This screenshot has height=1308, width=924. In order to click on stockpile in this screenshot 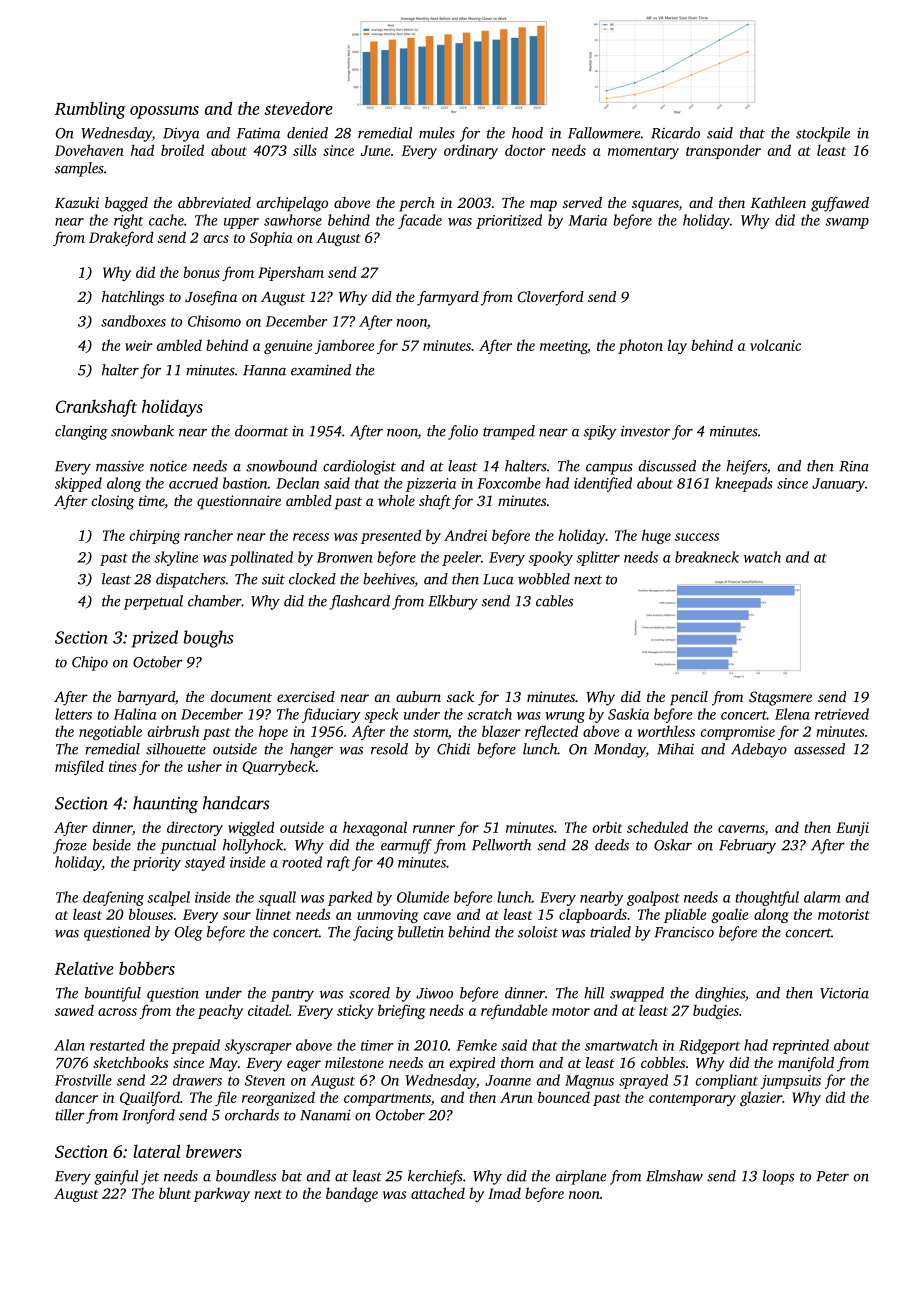, I will do `click(823, 134)`.
